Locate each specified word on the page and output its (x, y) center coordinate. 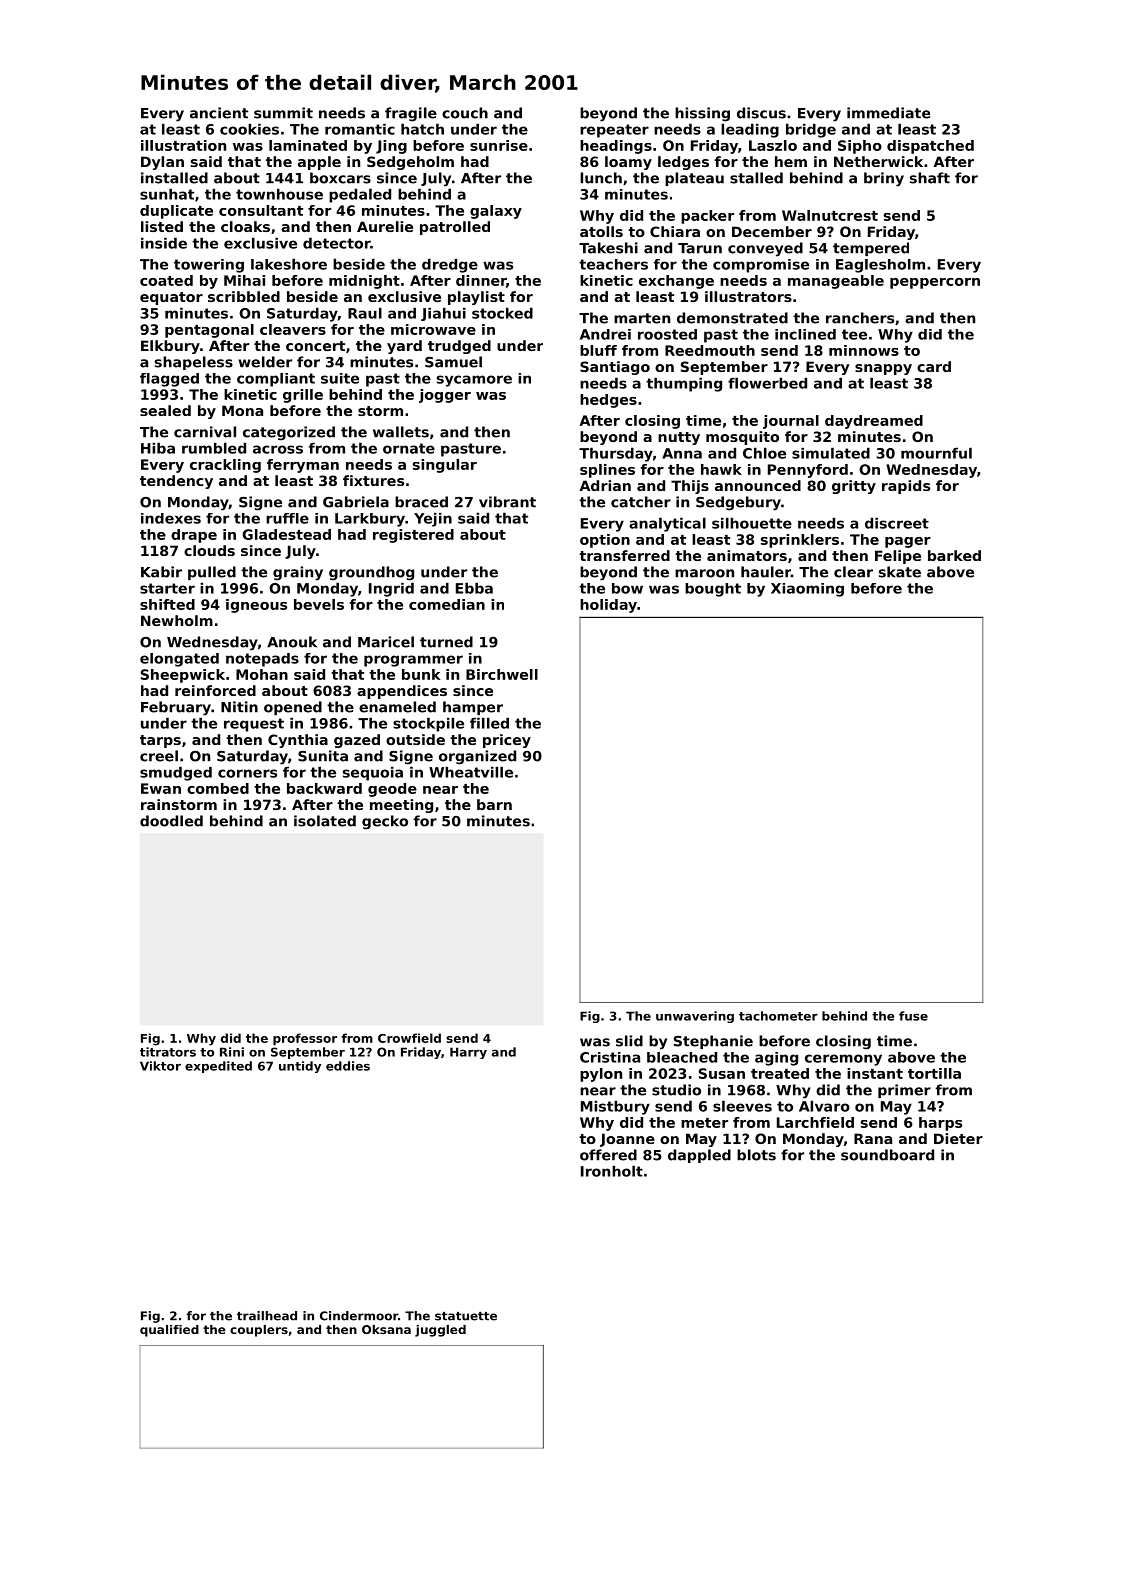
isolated (325, 821)
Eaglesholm (880, 266)
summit (283, 113)
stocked (502, 313)
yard (404, 347)
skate (900, 572)
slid (629, 1041)
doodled (171, 821)
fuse (913, 1016)
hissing (702, 114)
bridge (811, 130)
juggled (440, 1331)
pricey (507, 741)
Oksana (386, 1329)
